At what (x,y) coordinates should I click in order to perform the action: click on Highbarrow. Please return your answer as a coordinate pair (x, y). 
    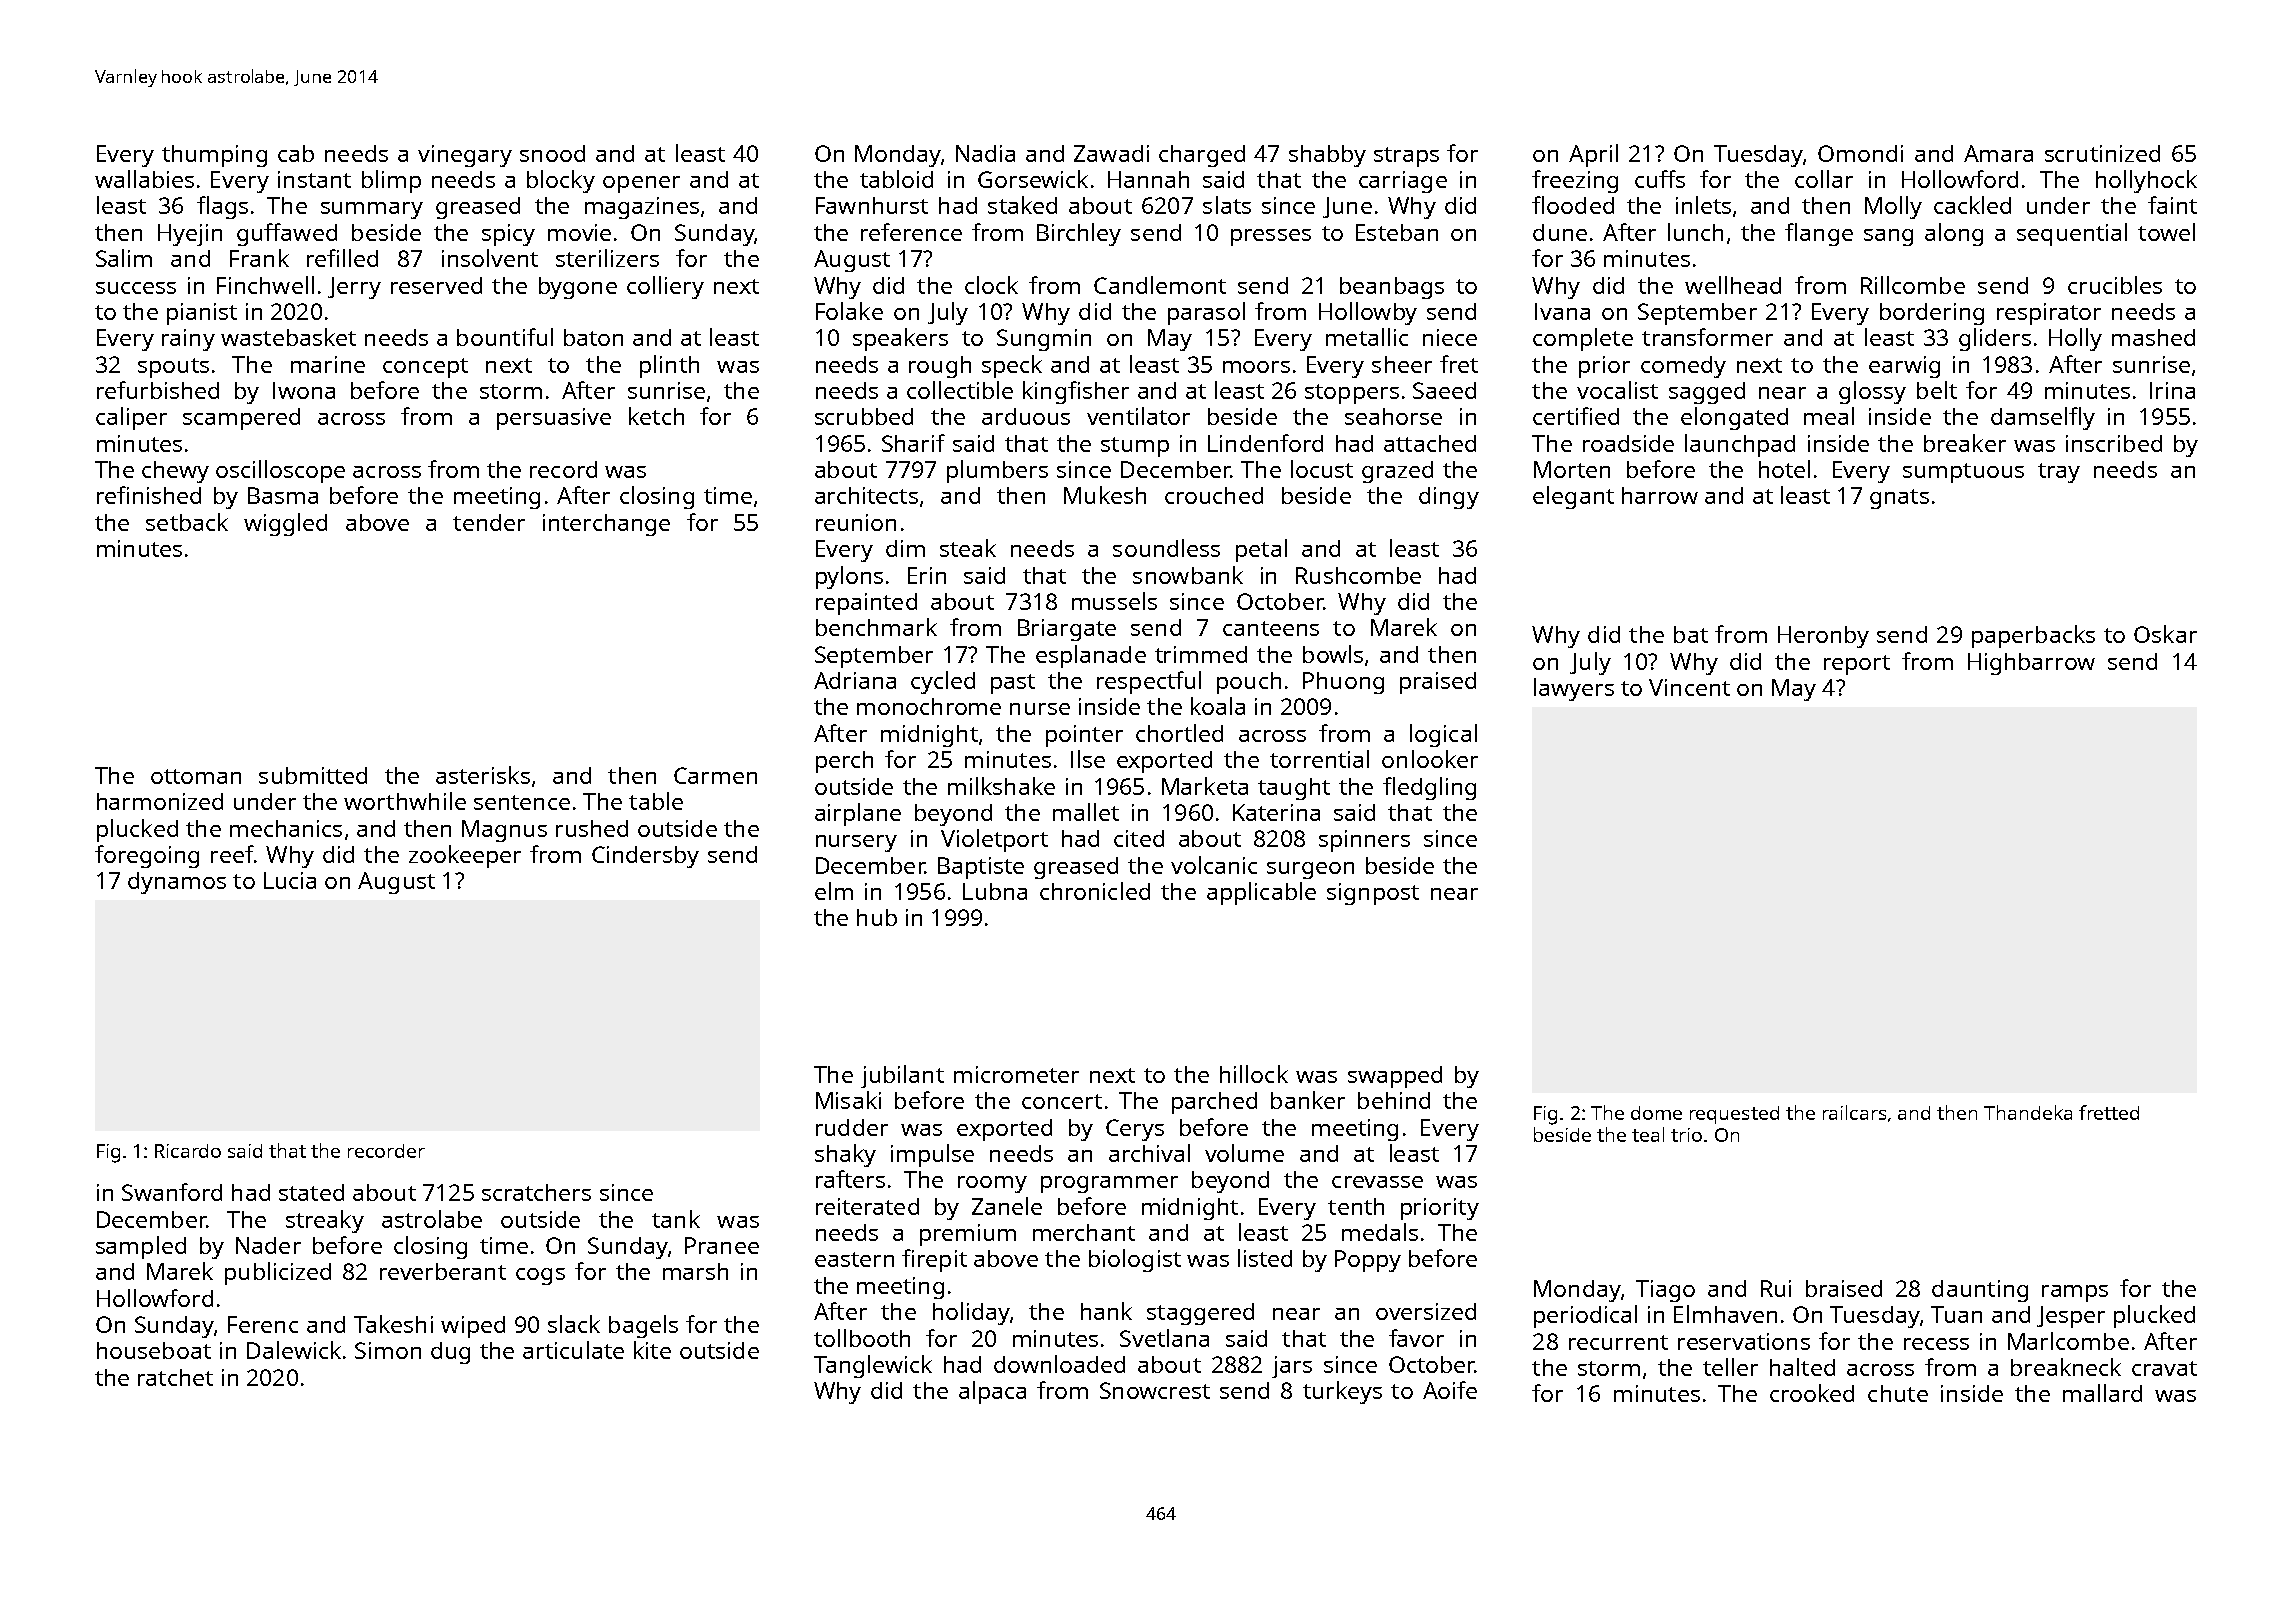
    Looking at the image, I should click on (2031, 664).
